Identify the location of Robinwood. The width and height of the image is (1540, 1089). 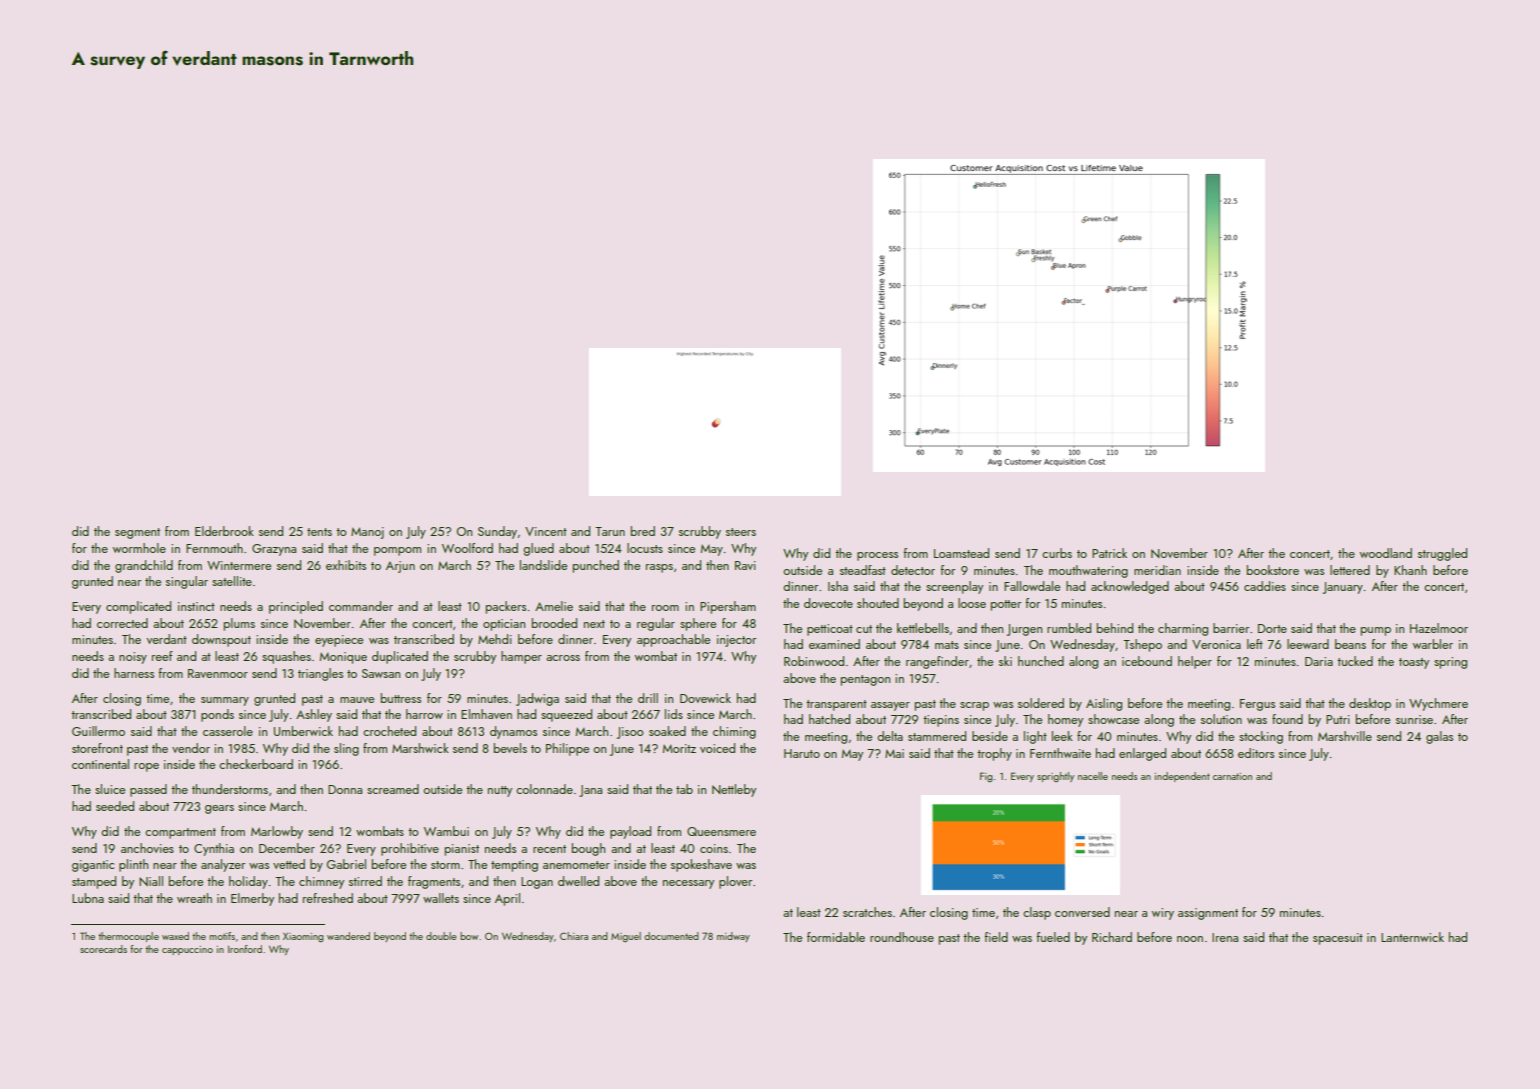
(814, 661).
